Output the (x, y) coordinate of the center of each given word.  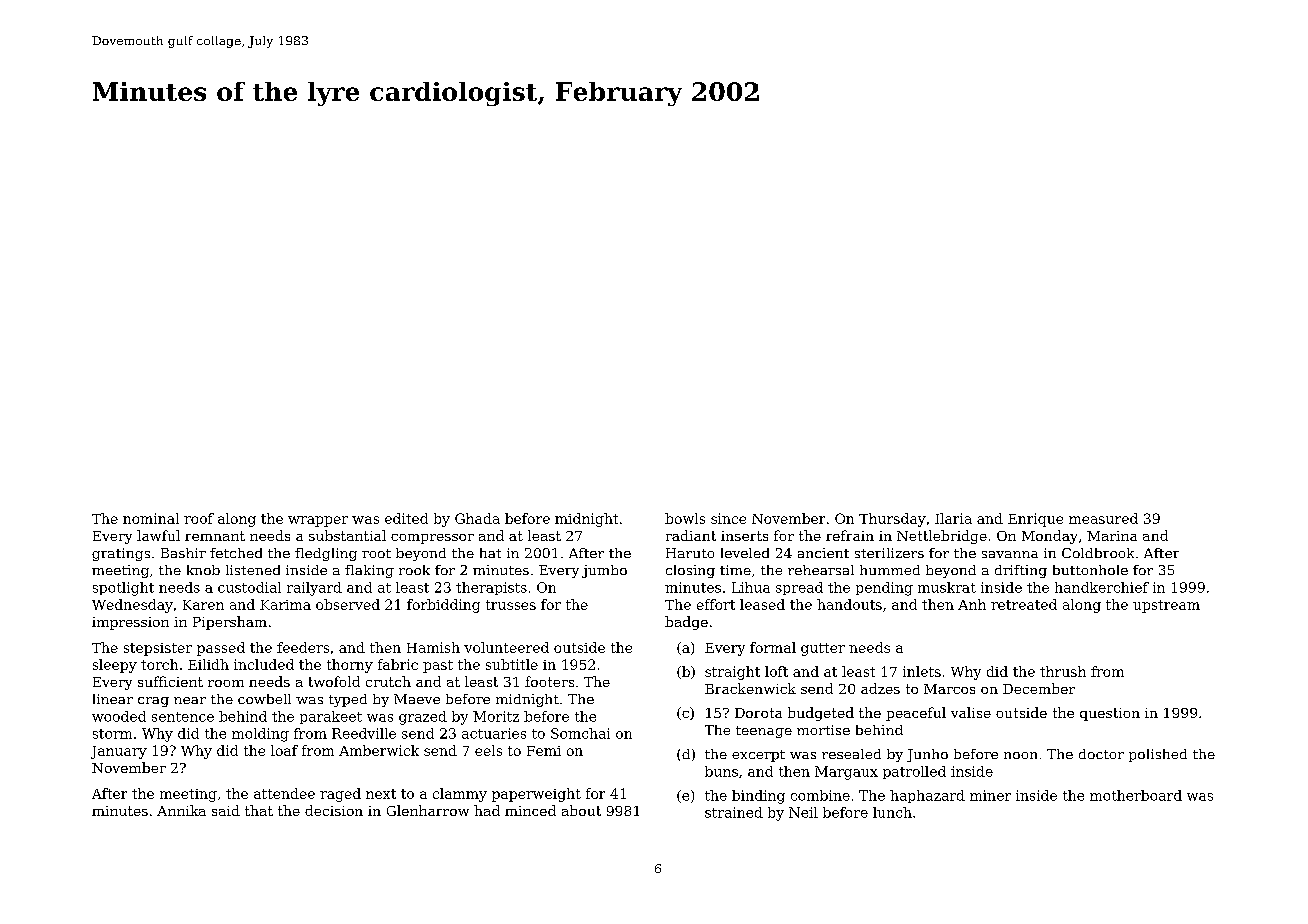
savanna (1010, 554)
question (1110, 714)
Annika (181, 810)
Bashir (183, 553)
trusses (511, 605)
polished (1158, 755)
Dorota (758, 713)
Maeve (417, 699)
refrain (850, 535)
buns (721, 771)
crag (153, 702)
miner (990, 795)
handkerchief (1102, 587)
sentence (183, 717)
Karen (203, 605)
